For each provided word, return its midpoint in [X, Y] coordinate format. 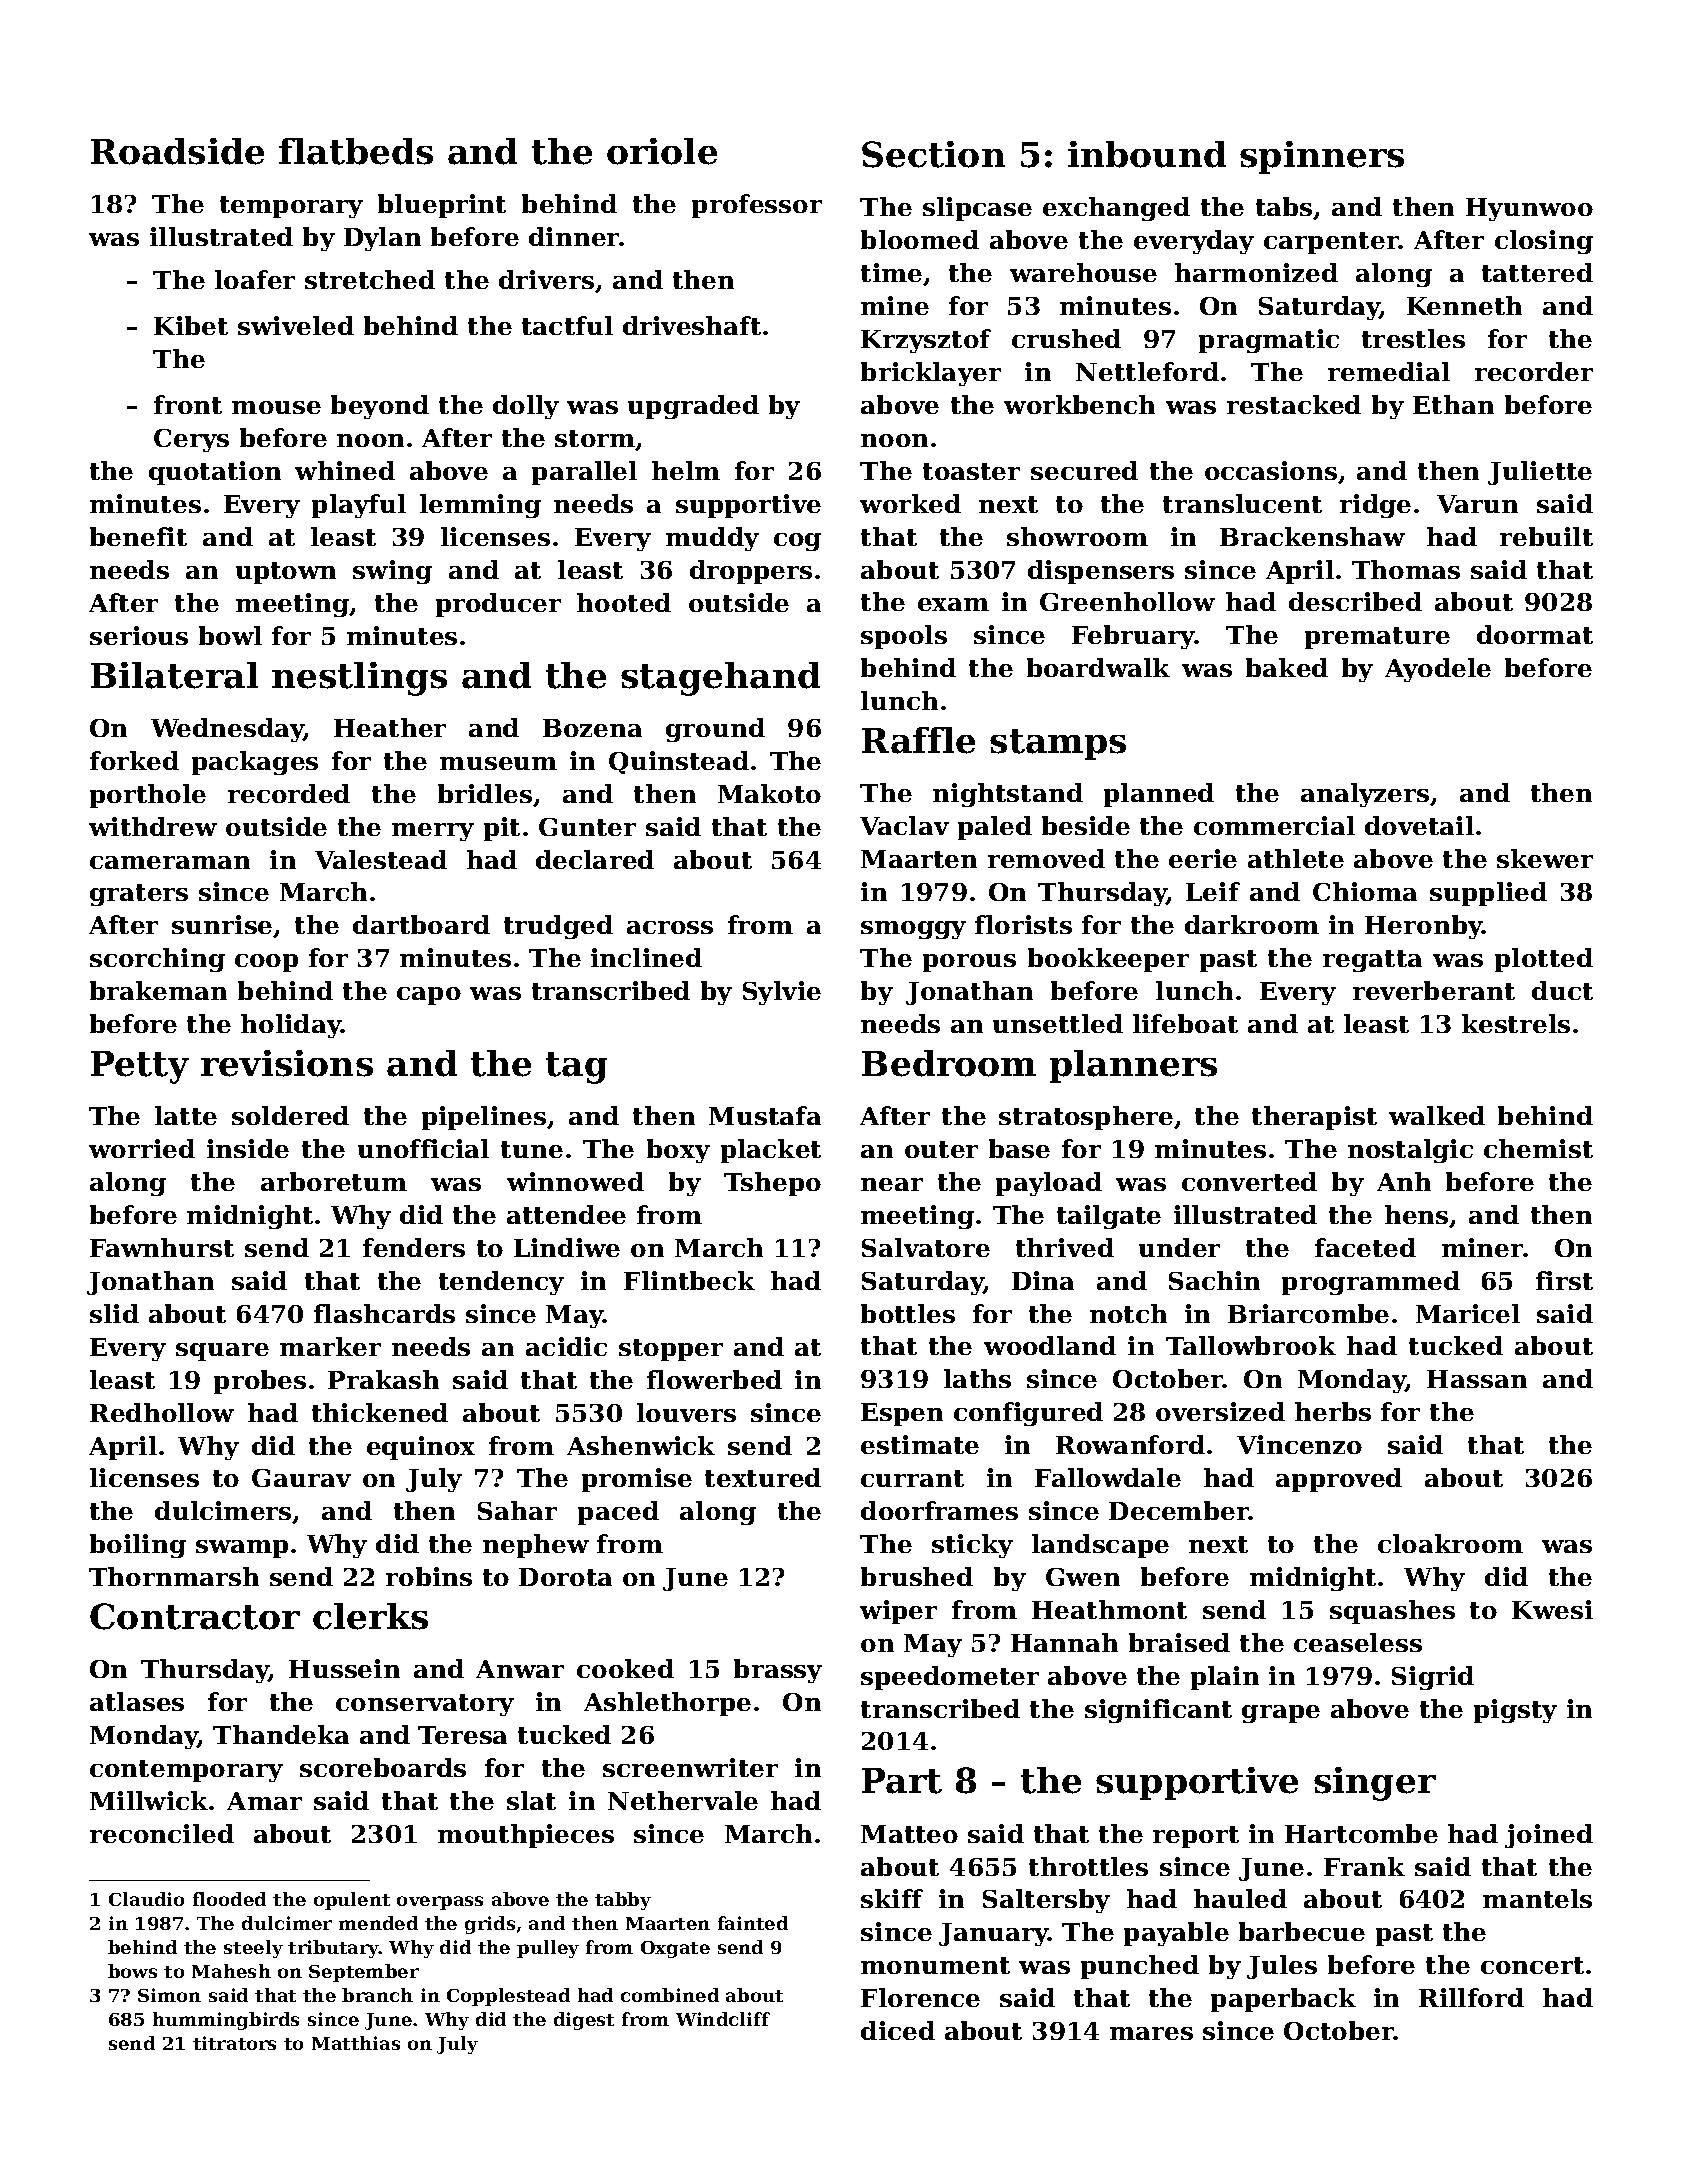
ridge [1375, 506]
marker [330, 1346]
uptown [286, 573]
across [670, 927]
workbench [1079, 404]
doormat [1535, 634]
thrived [1065, 1247]
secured [1084, 470]
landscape [1100, 1546]
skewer [1545, 858]
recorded [289, 793]
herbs [1333, 1411]
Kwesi [1552, 1609]
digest [584, 2021]
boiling [138, 1546]
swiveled [296, 325]
